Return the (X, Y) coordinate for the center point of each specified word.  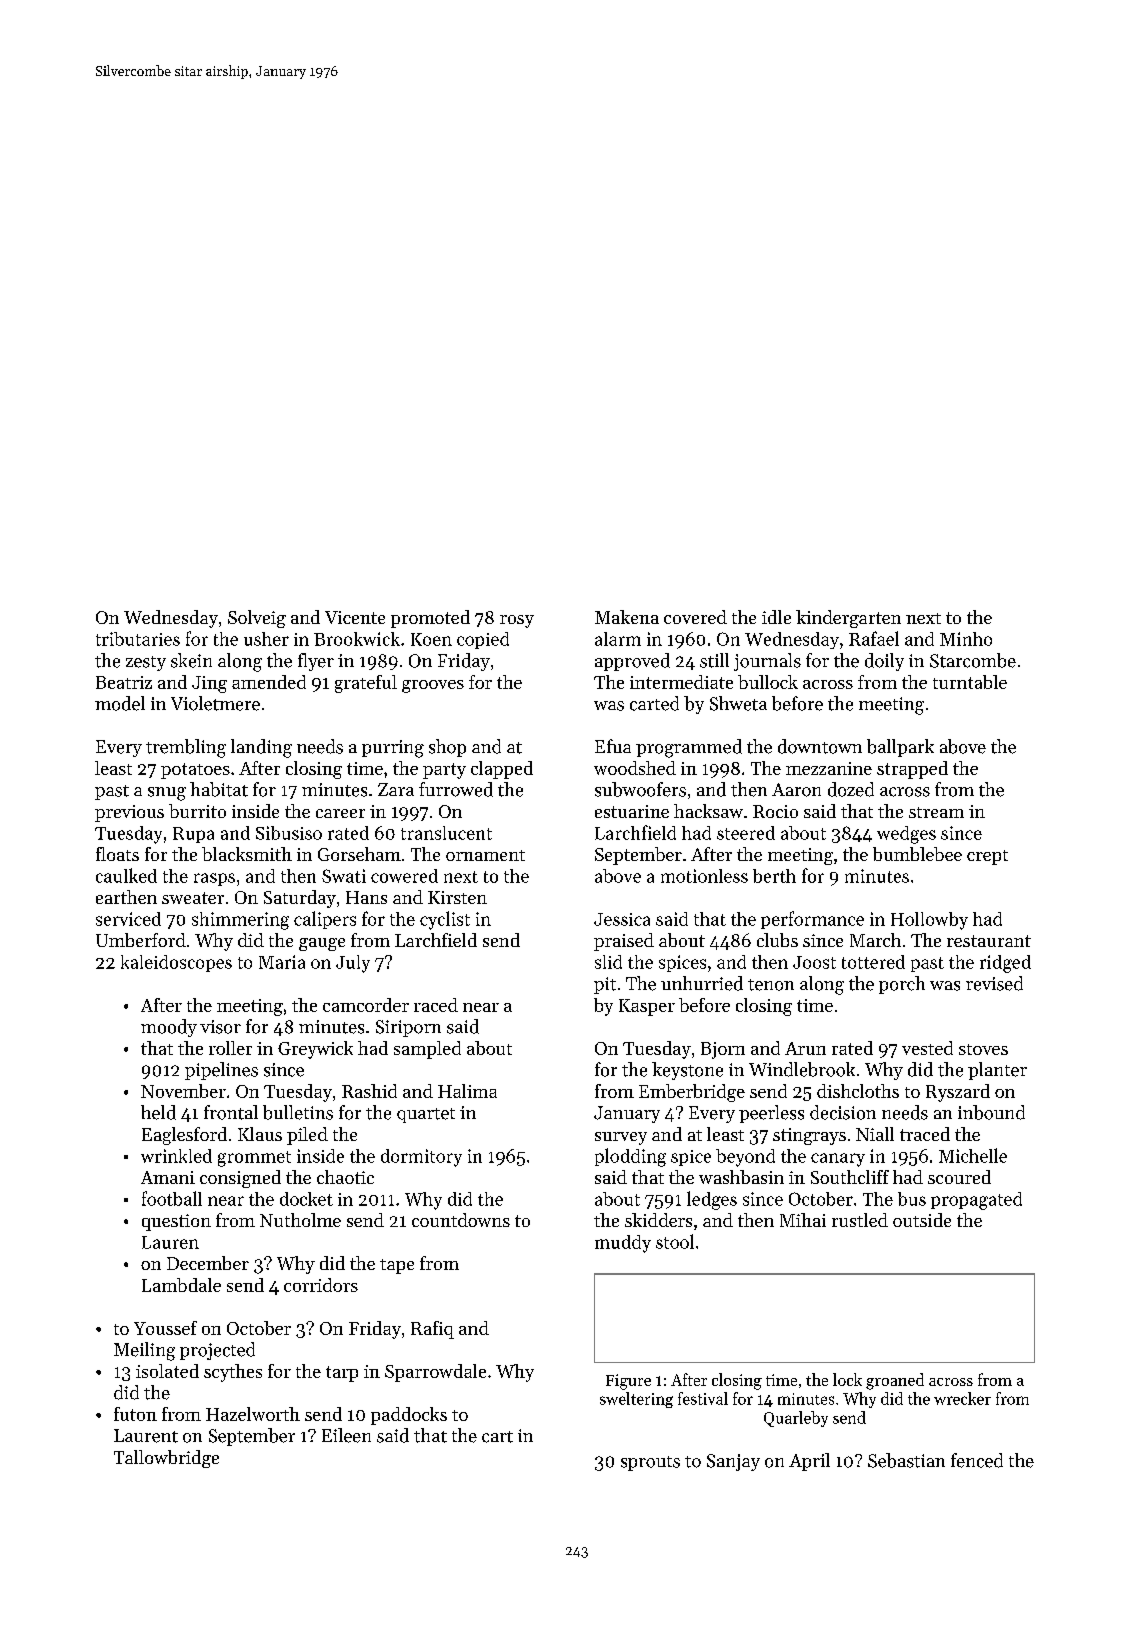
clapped (502, 770)
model (120, 703)
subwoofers (640, 789)
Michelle (973, 1155)
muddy (623, 1244)
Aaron (796, 790)
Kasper (647, 1007)
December (208, 1263)
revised (994, 983)
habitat (219, 789)
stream (936, 812)
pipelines (221, 1071)
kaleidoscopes (176, 963)
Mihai (803, 1220)
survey (621, 1138)
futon (135, 1414)
